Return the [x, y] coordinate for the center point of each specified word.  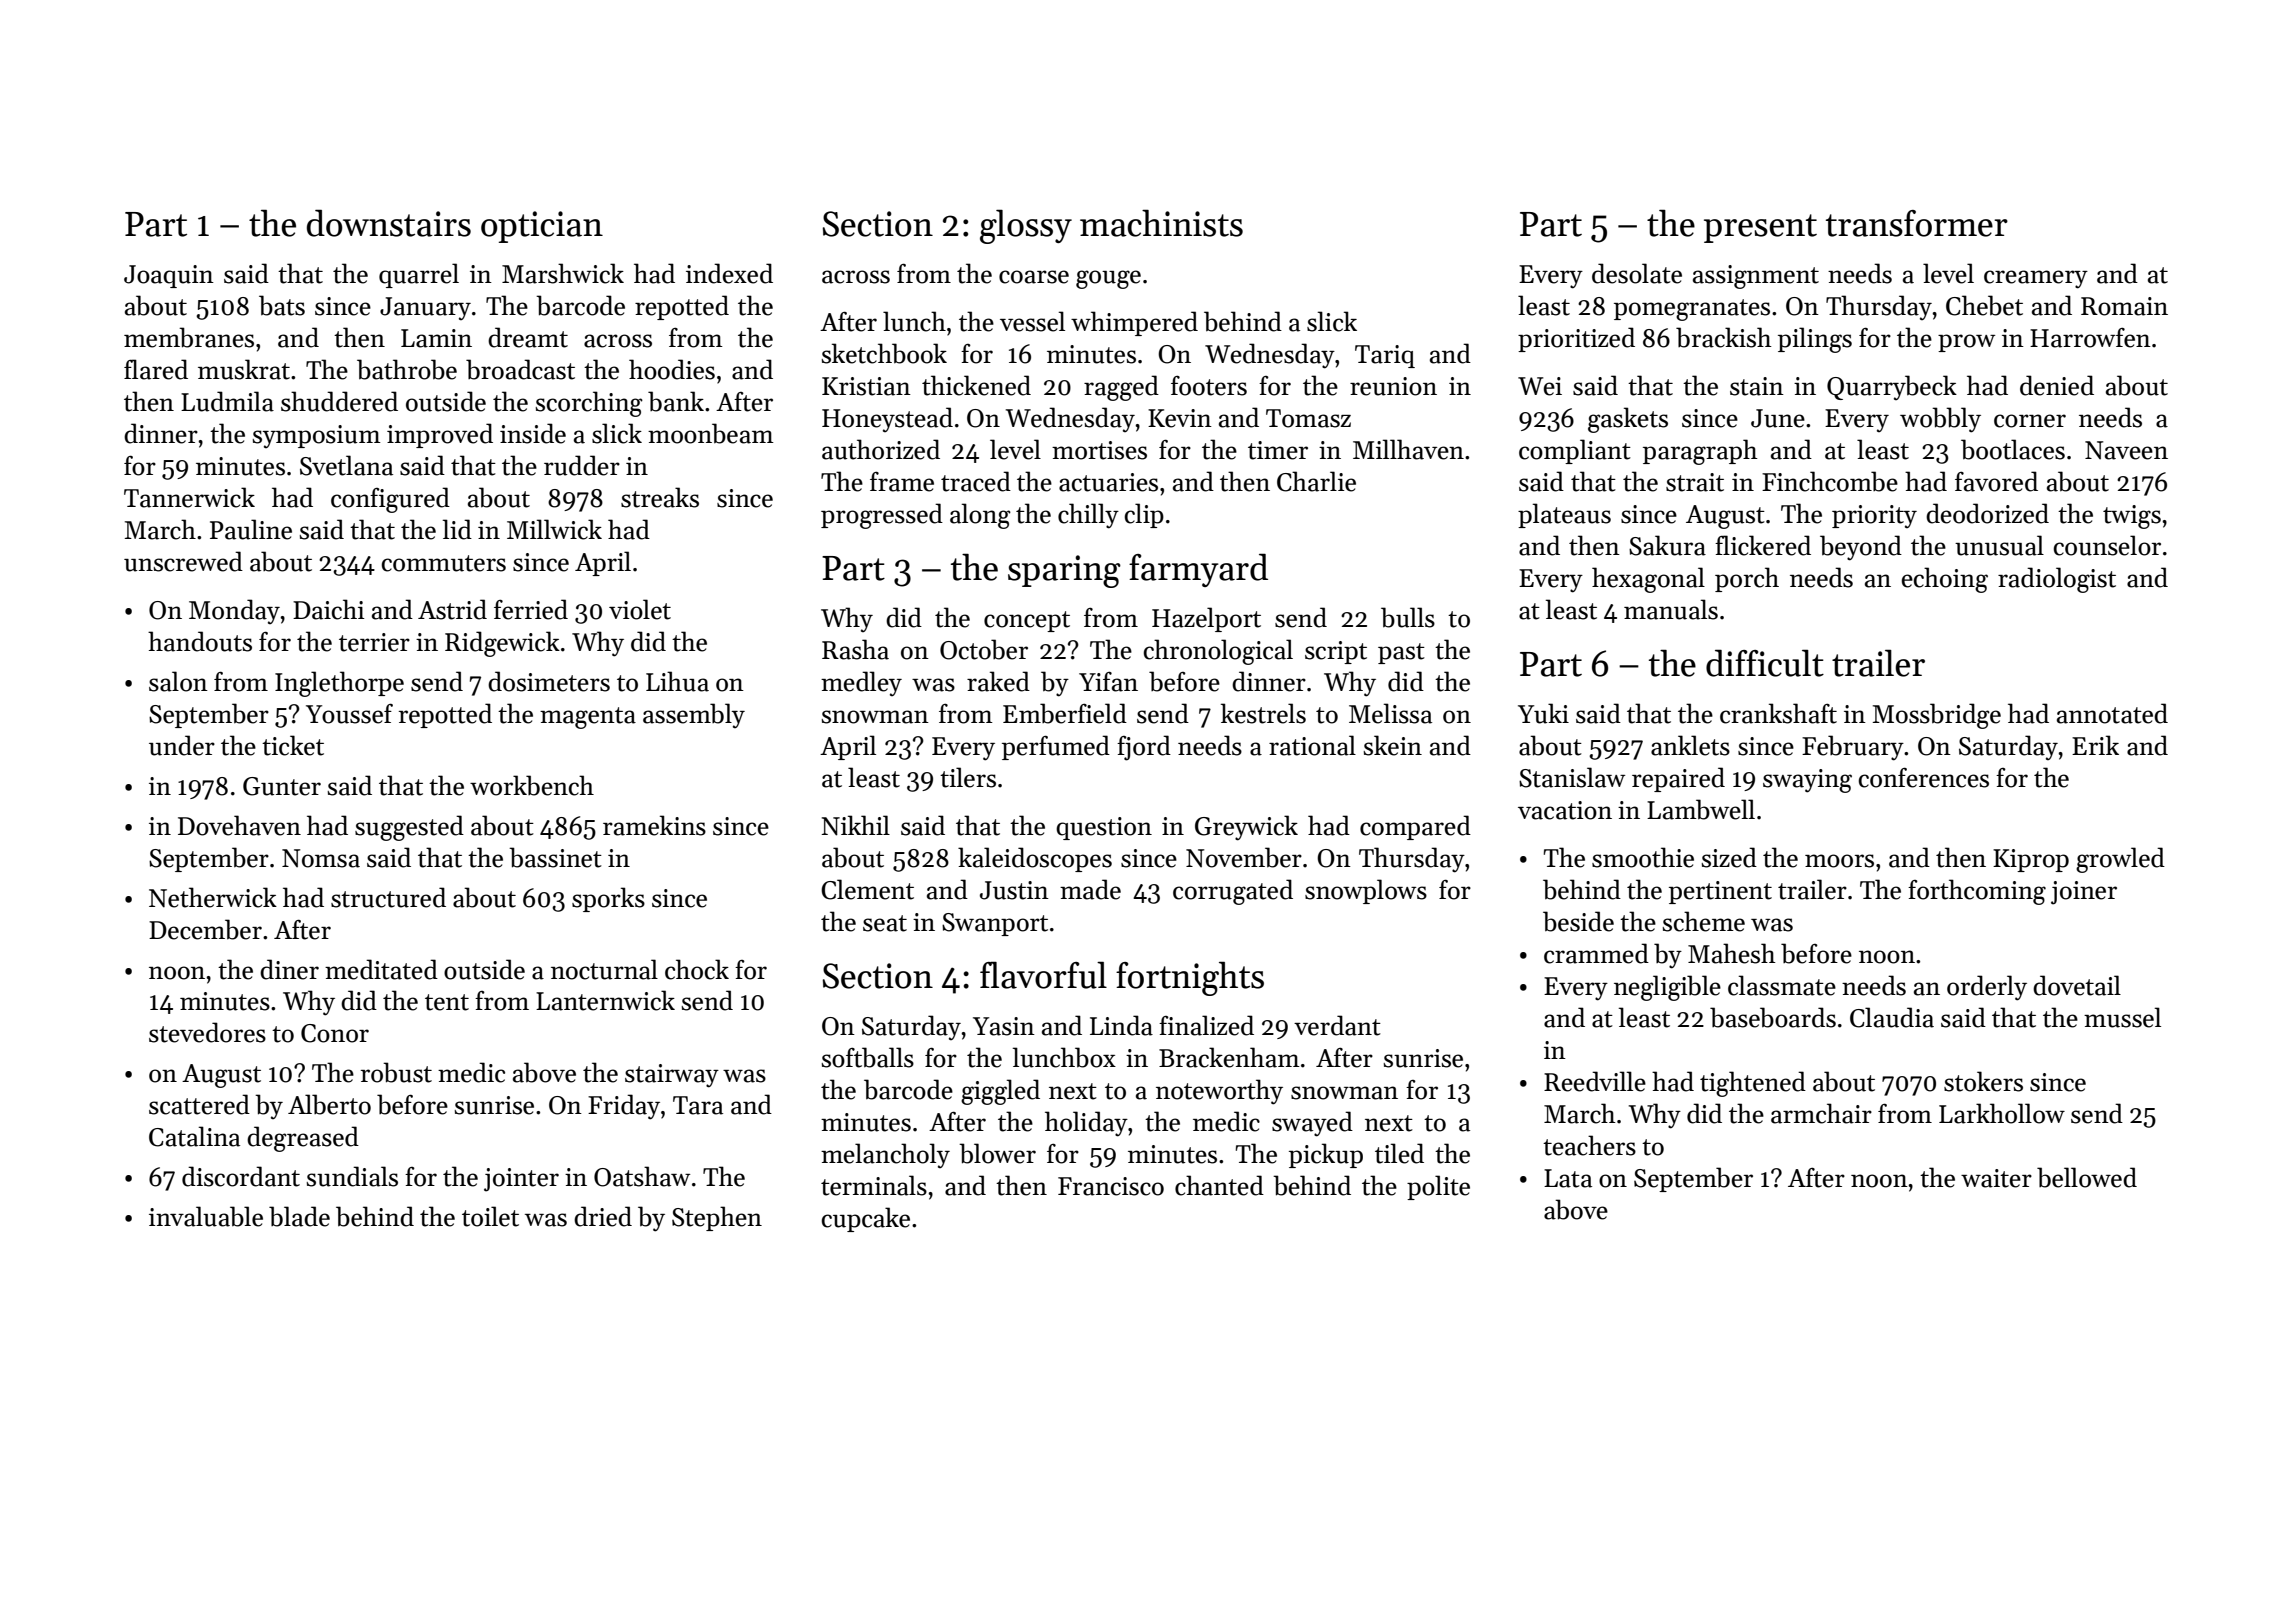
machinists [1161, 223]
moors [1839, 861]
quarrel [419, 275]
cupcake [866, 1219]
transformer [1917, 223]
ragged [1121, 388]
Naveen [2126, 450]
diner [289, 969]
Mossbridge [1937, 716]
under [182, 745]
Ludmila [227, 401]
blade [299, 1216]
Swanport [995, 924]
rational [1312, 745]
